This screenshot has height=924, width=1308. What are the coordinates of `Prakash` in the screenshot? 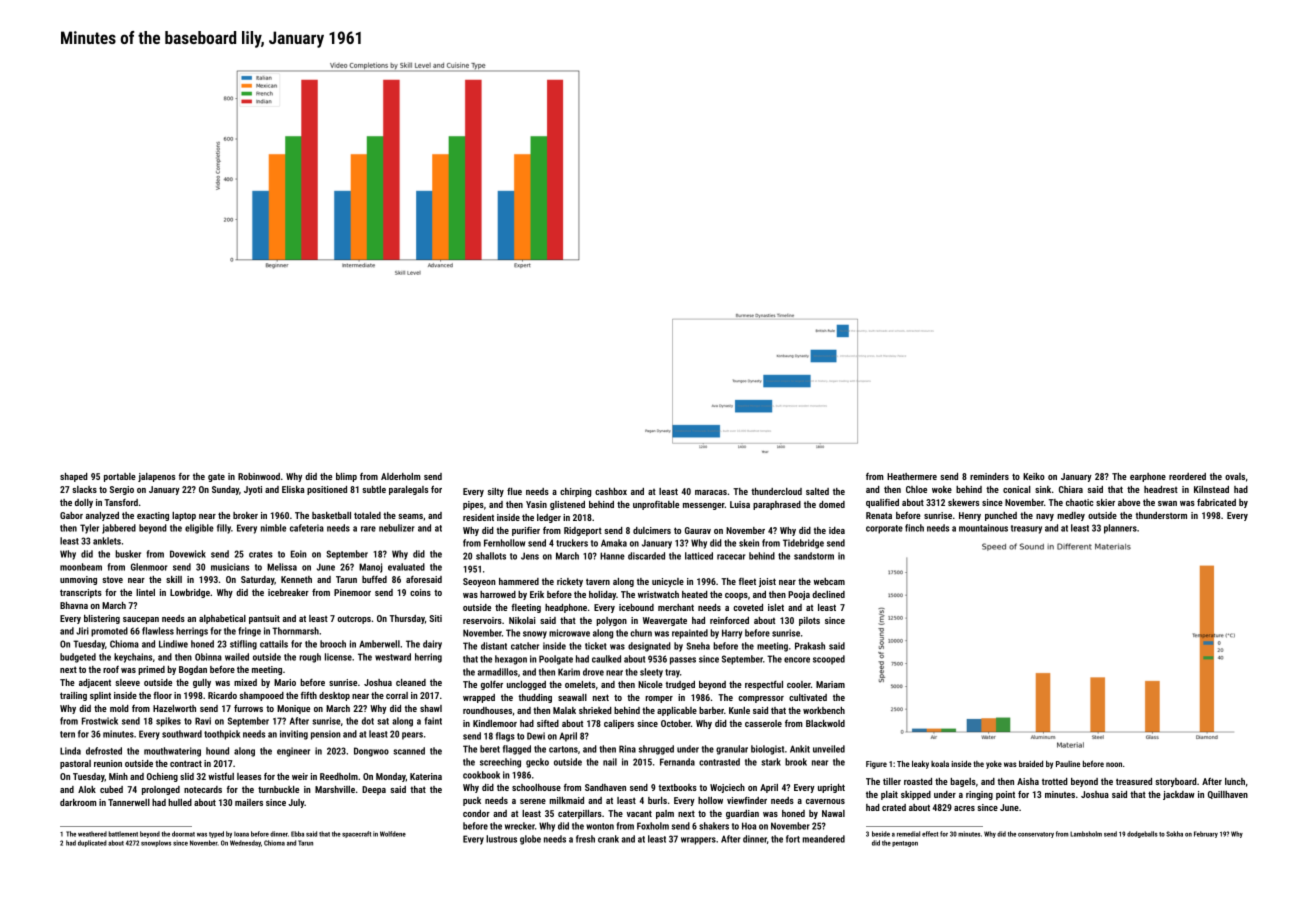 It's located at (810, 646).
